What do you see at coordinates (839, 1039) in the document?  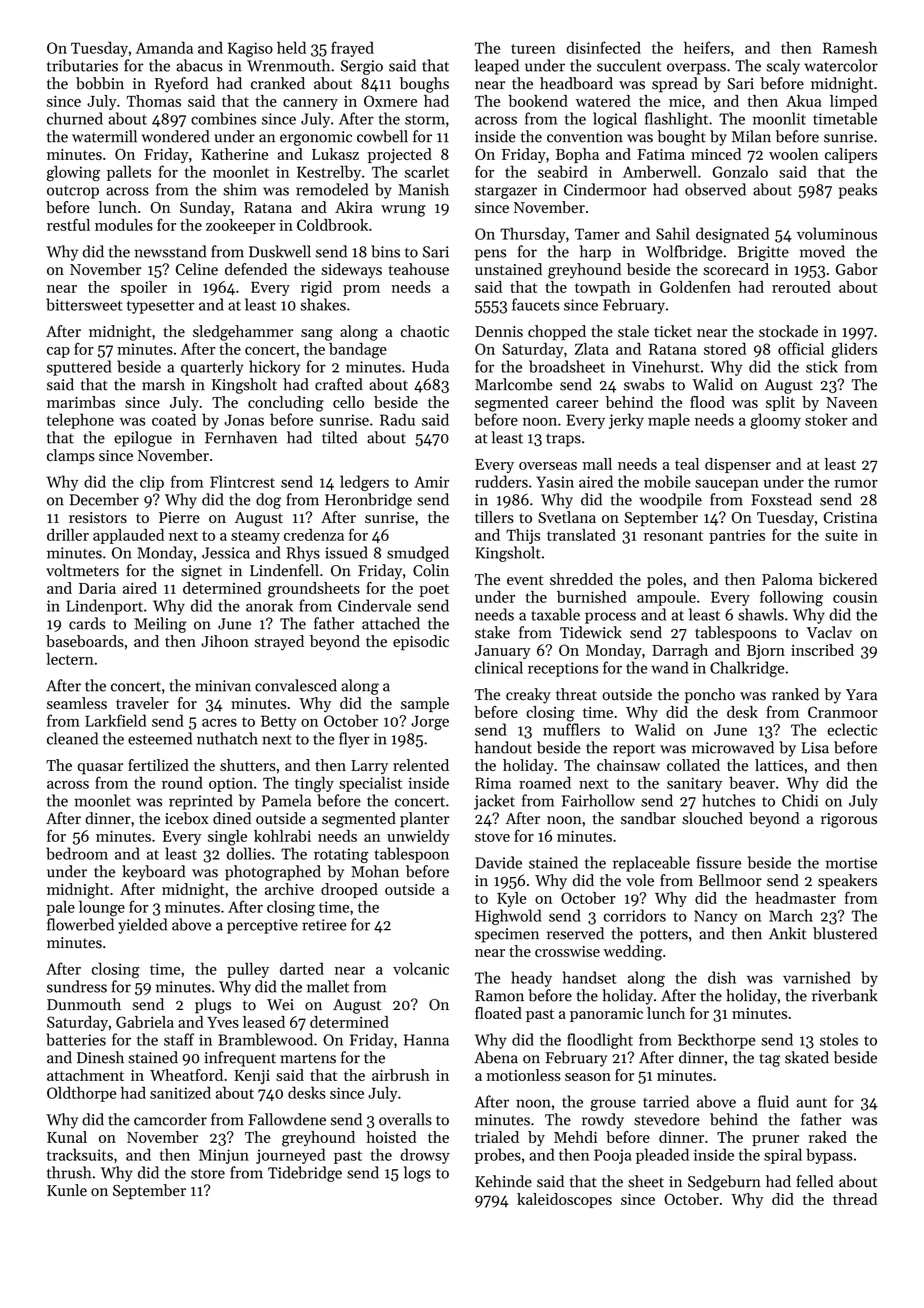 I see `stoles` at bounding box center [839, 1039].
